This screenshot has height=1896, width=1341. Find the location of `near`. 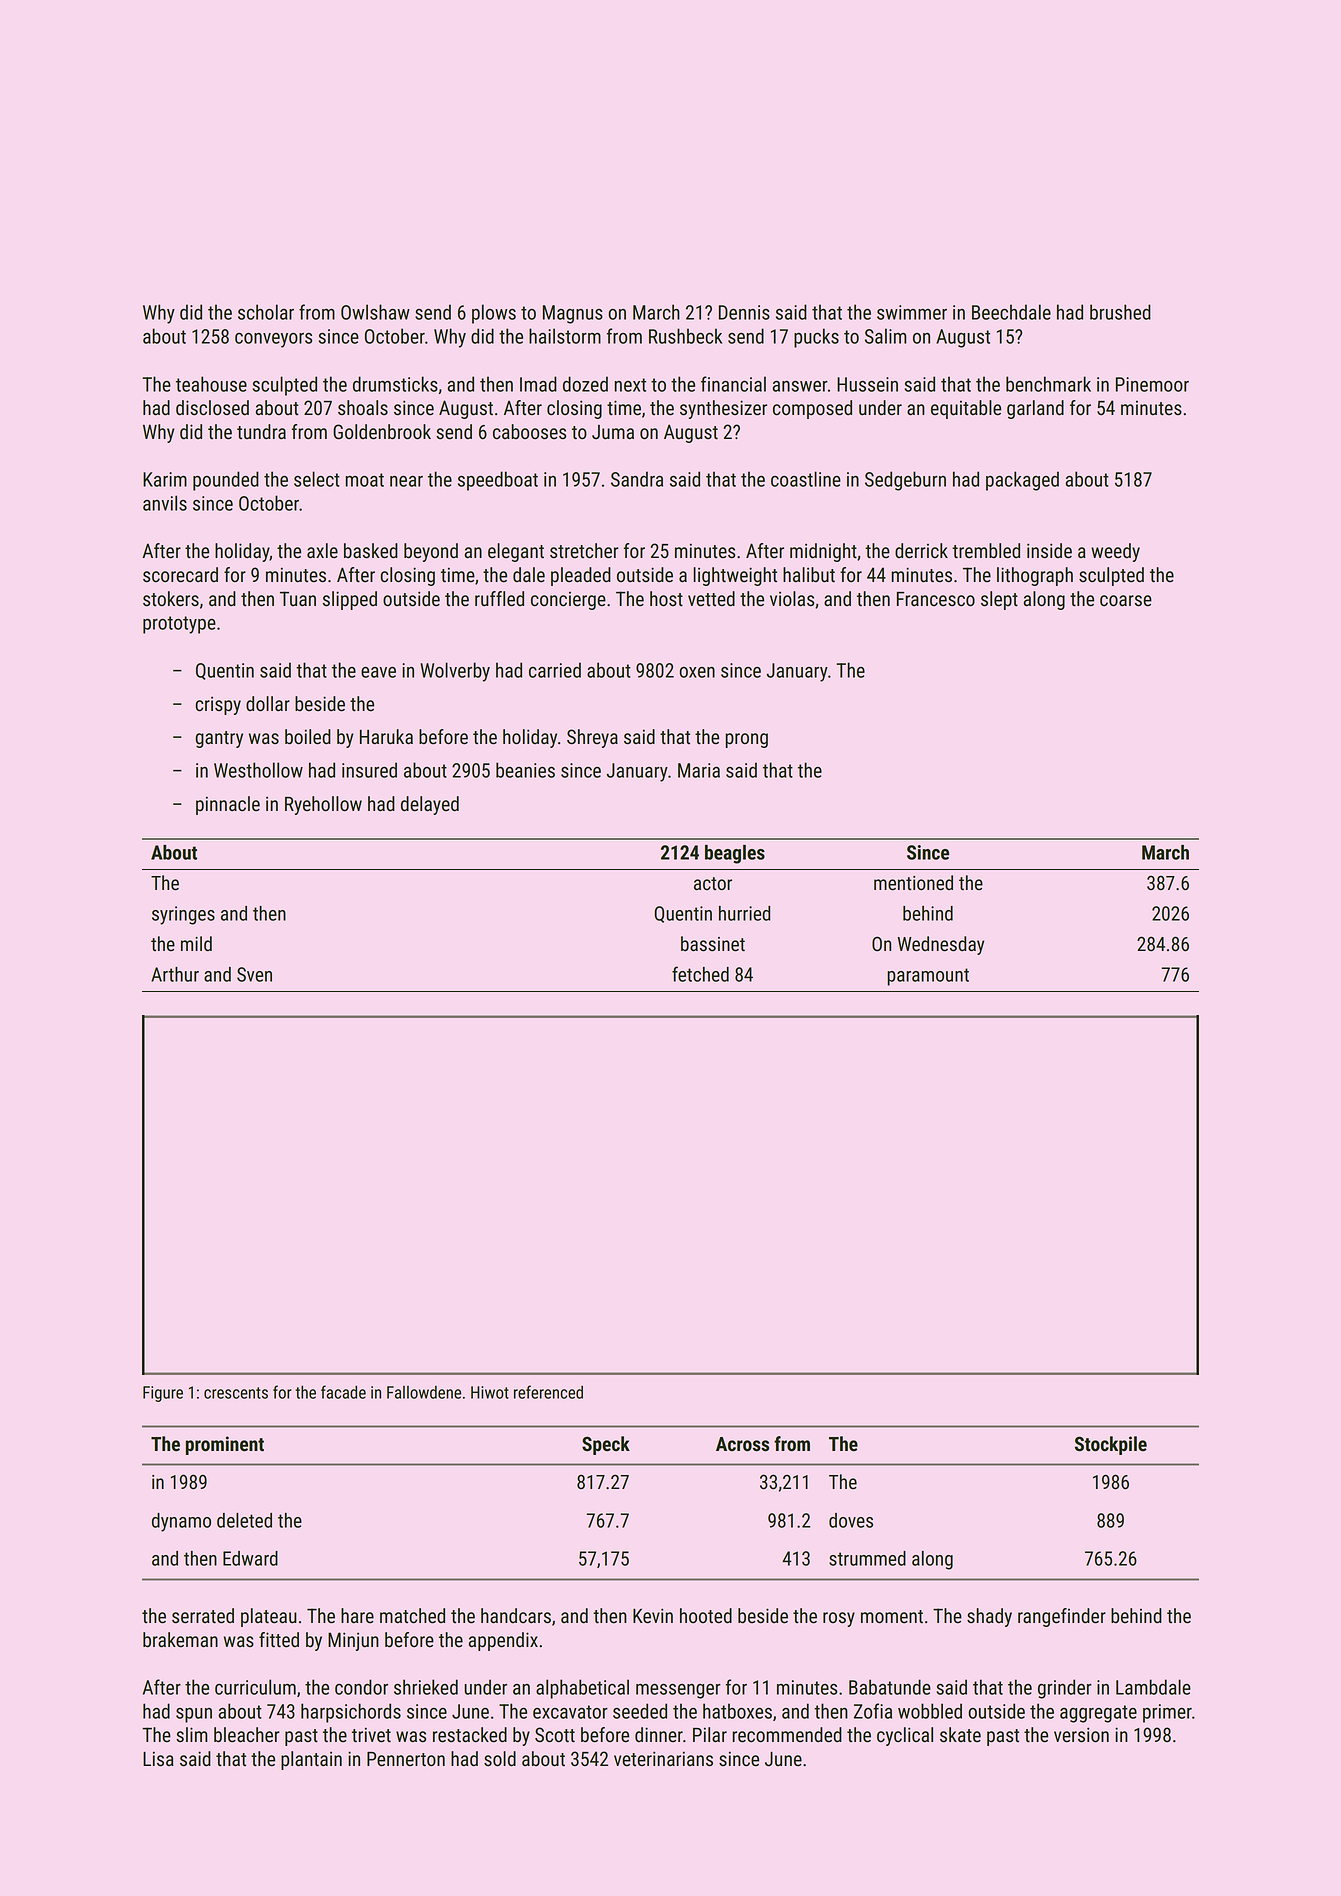

near is located at coordinates (406, 481).
